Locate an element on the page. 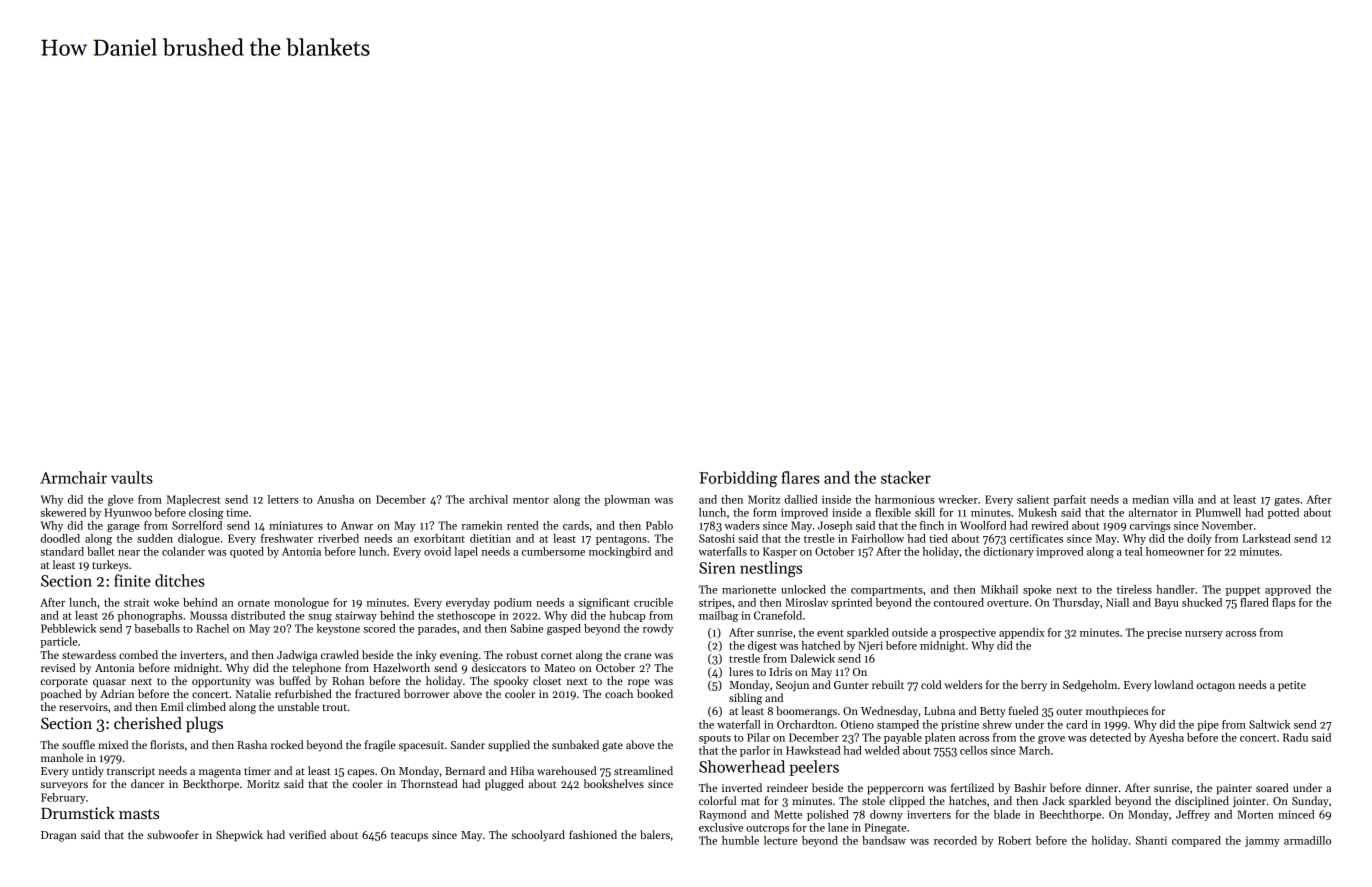 The image size is (1372, 887). capes is located at coordinates (361, 773).
